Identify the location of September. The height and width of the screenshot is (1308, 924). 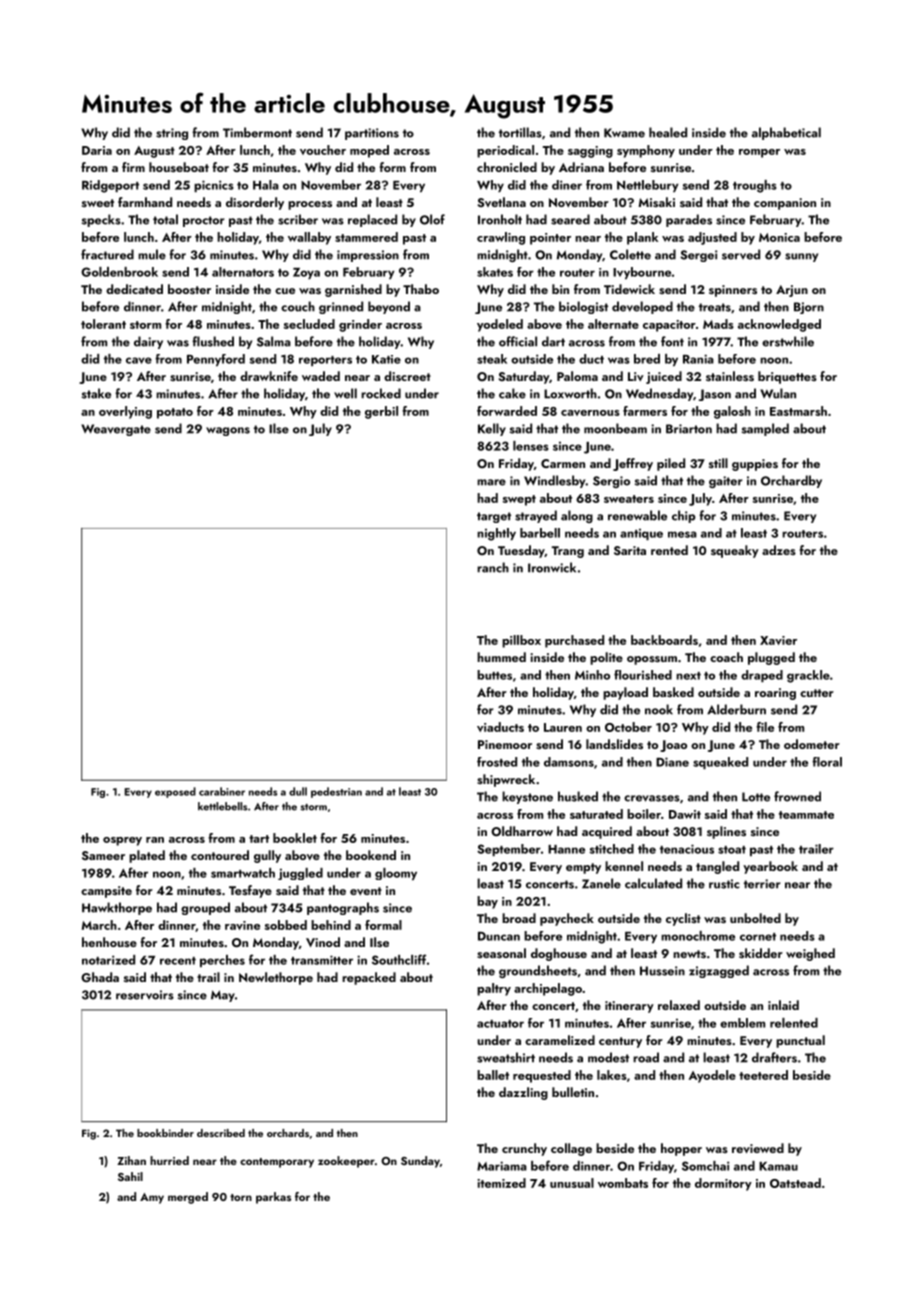
(509, 850).
